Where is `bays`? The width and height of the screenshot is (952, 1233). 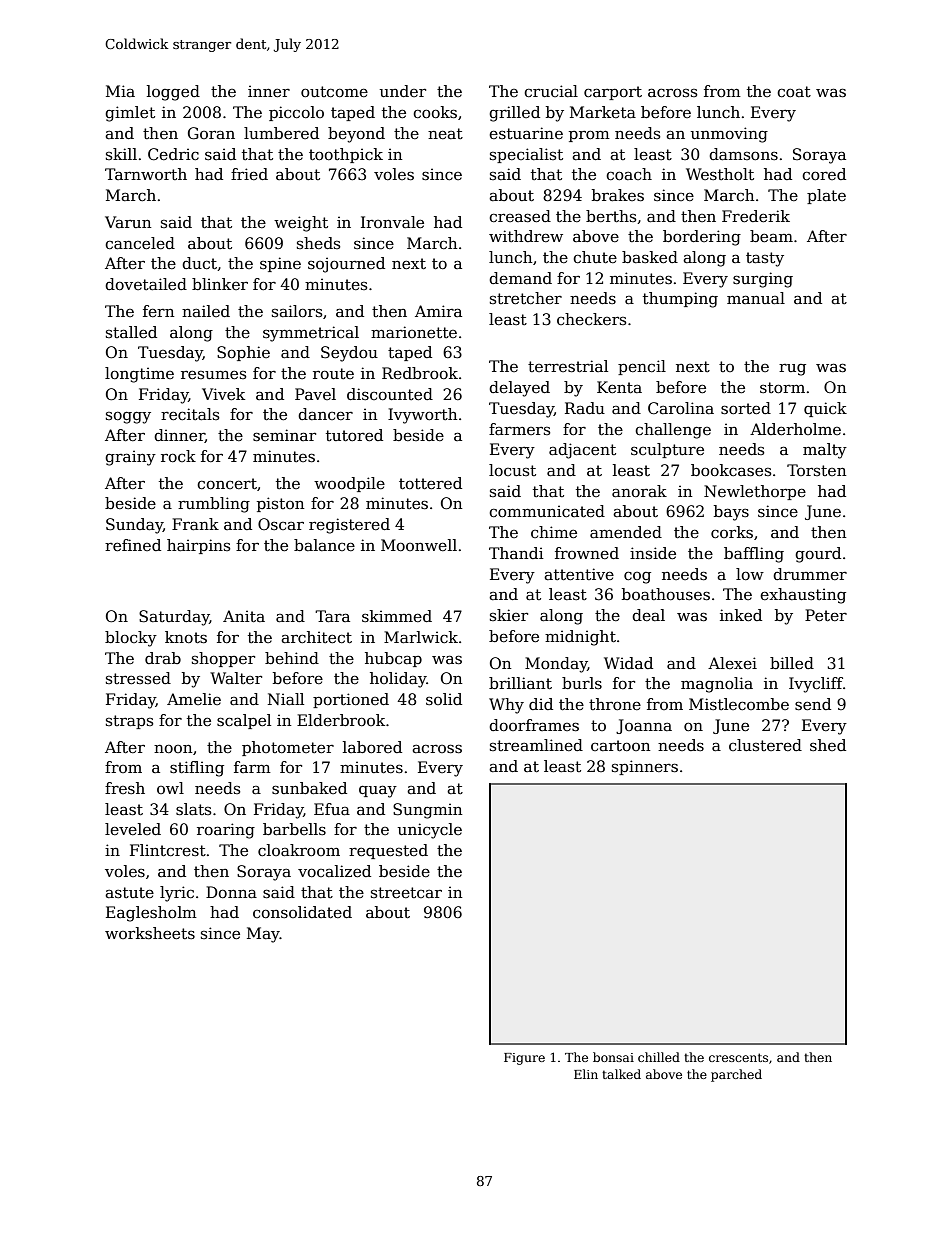 bays is located at coordinates (731, 513).
